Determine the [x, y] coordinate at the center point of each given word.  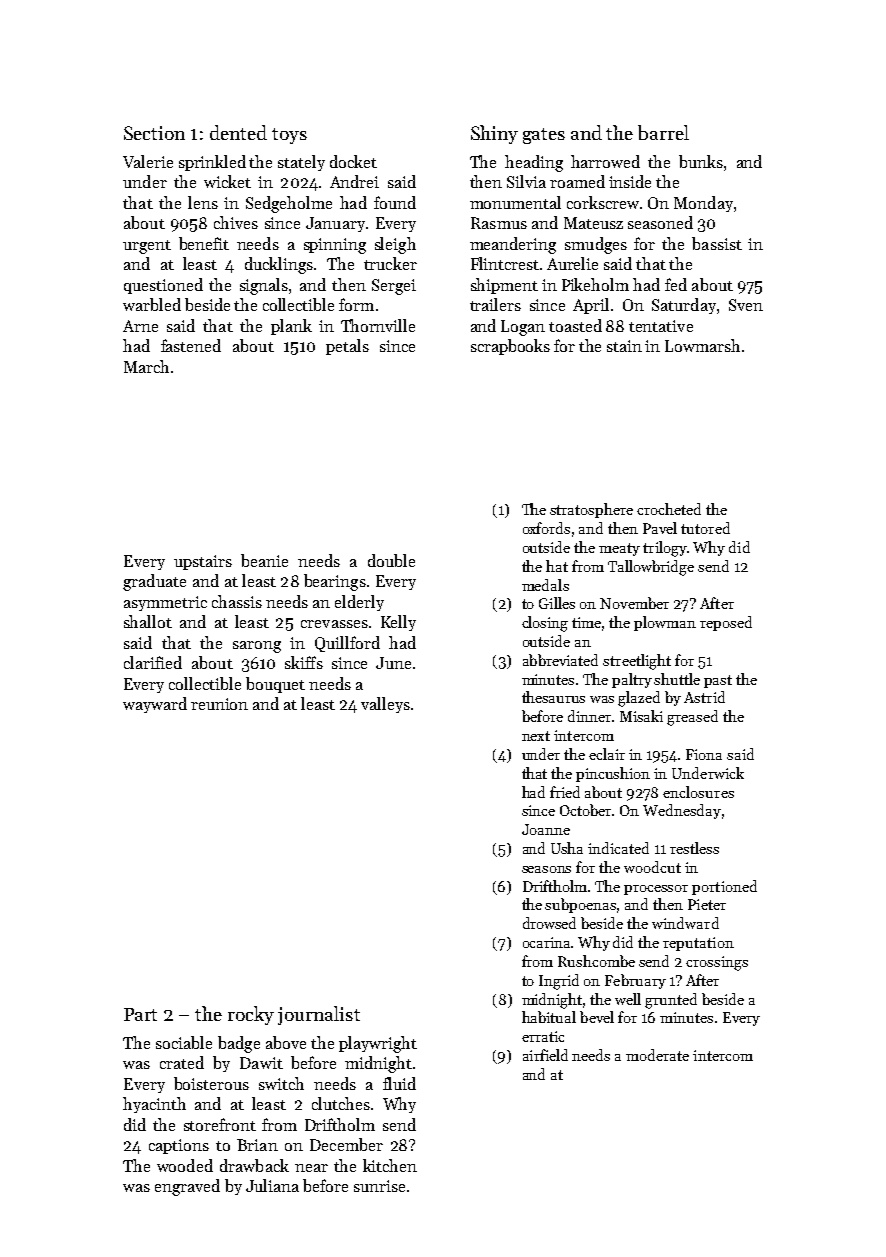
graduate [154, 582]
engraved [187, 1187]
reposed [726, 623]
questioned [163, 286]
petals [347, 347]
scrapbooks [510, 347]
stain [624, 346]
